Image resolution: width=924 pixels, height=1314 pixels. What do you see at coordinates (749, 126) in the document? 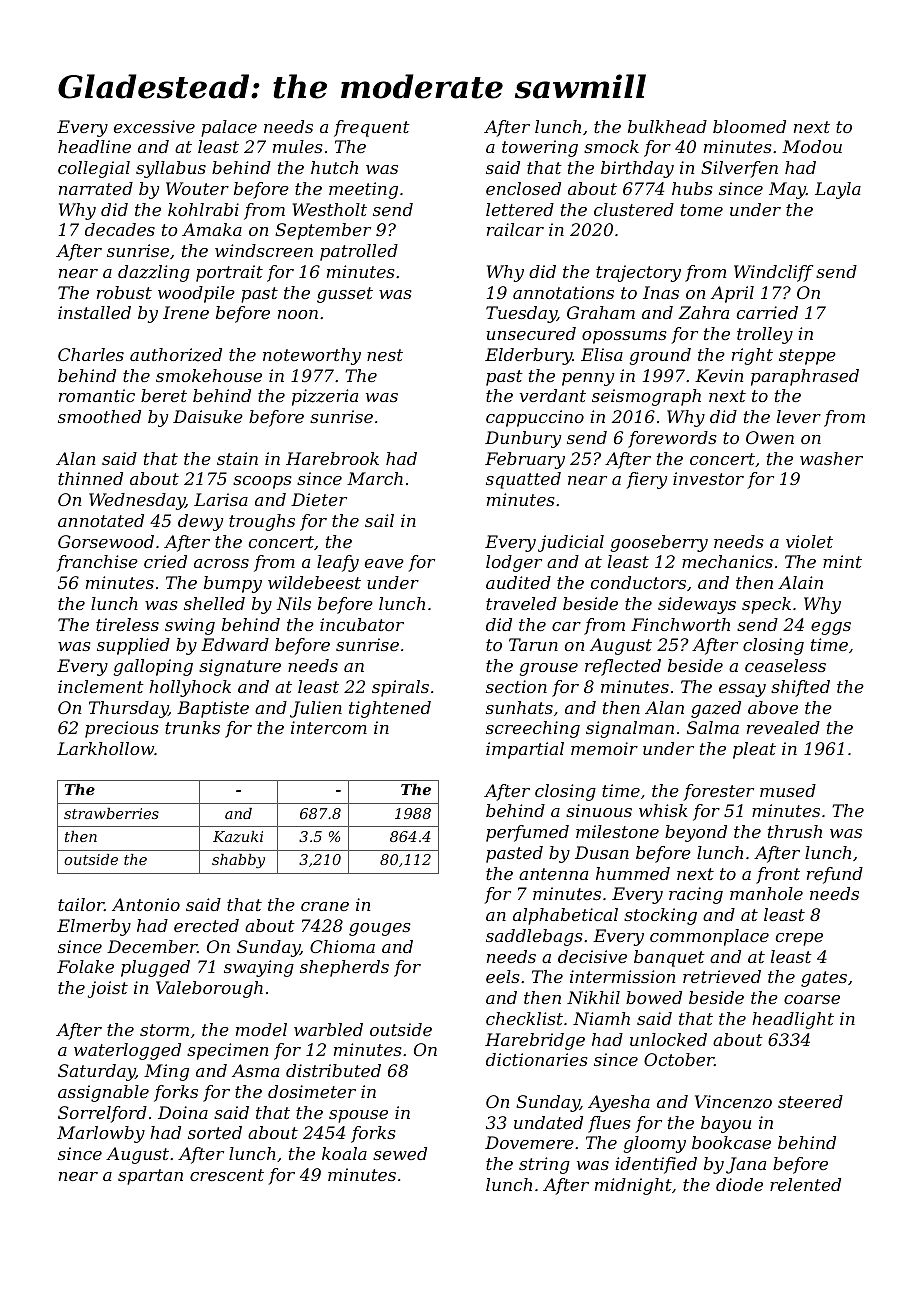
I see `bloomed` at bounding box center [749, 126].
